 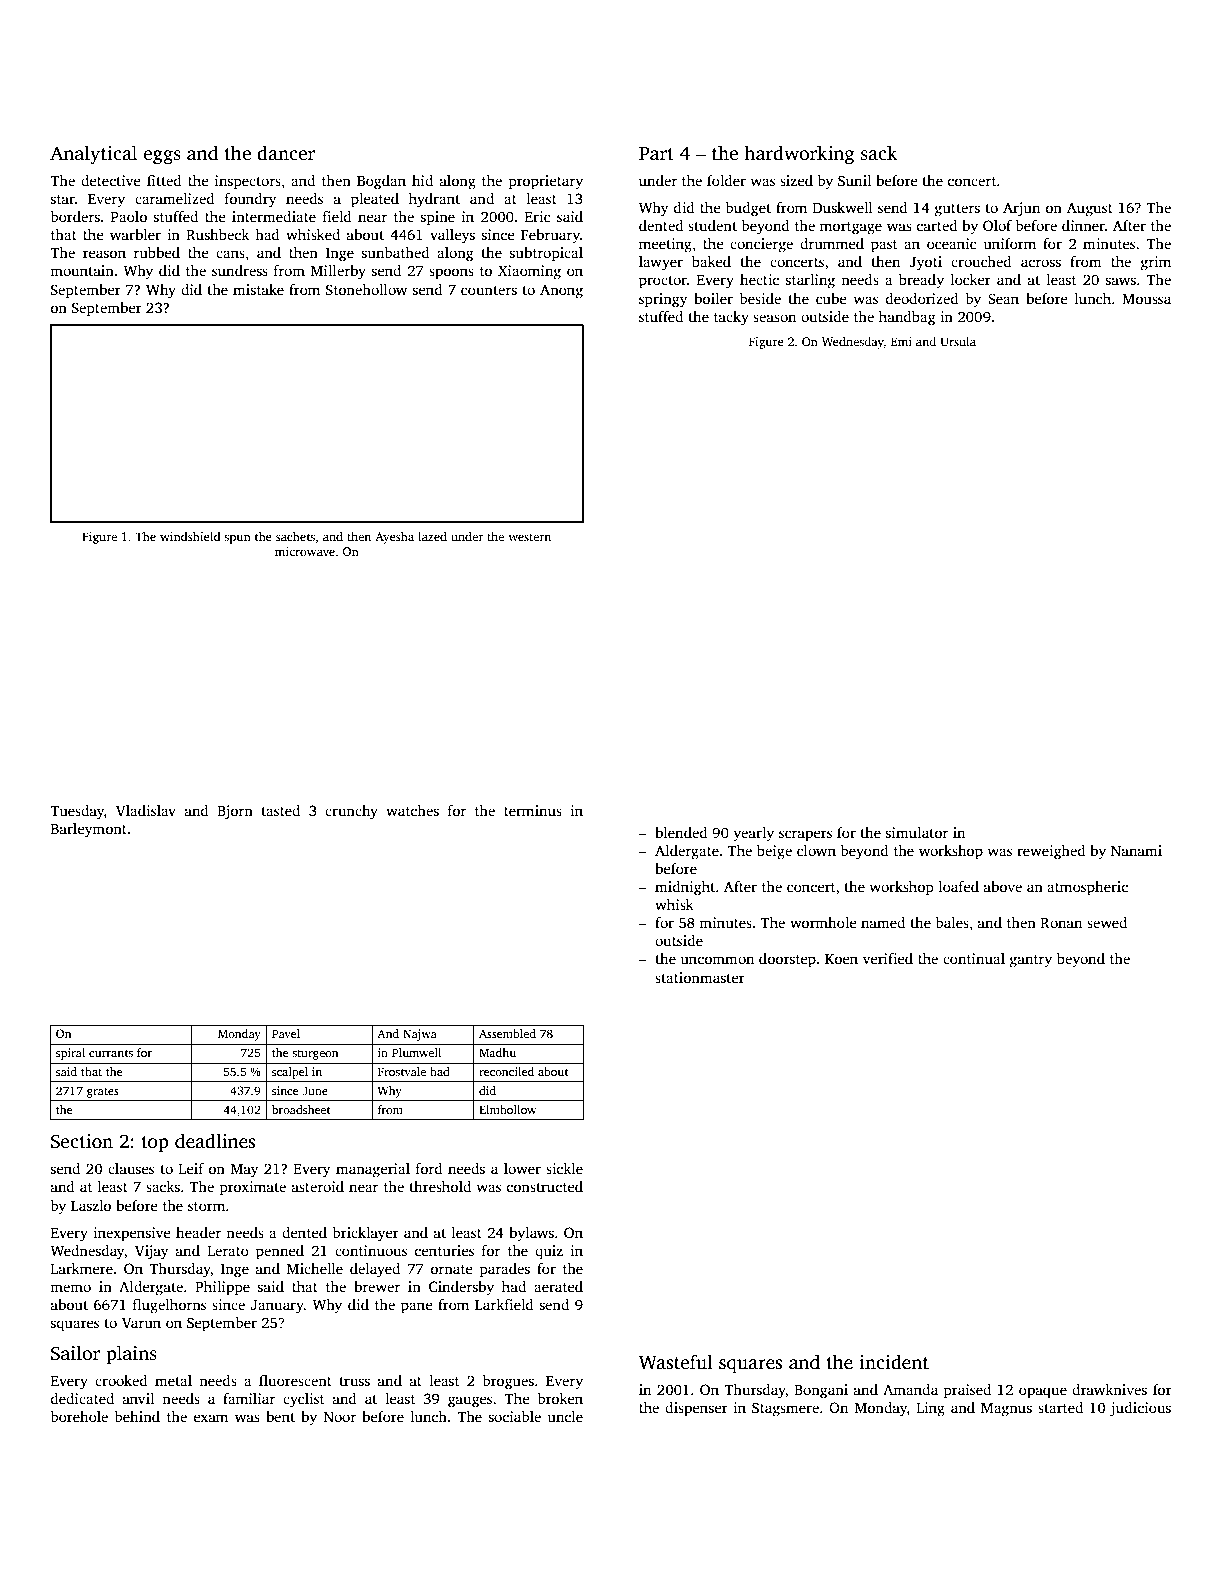 I want to click on spun, so click(x=237, y=539).
